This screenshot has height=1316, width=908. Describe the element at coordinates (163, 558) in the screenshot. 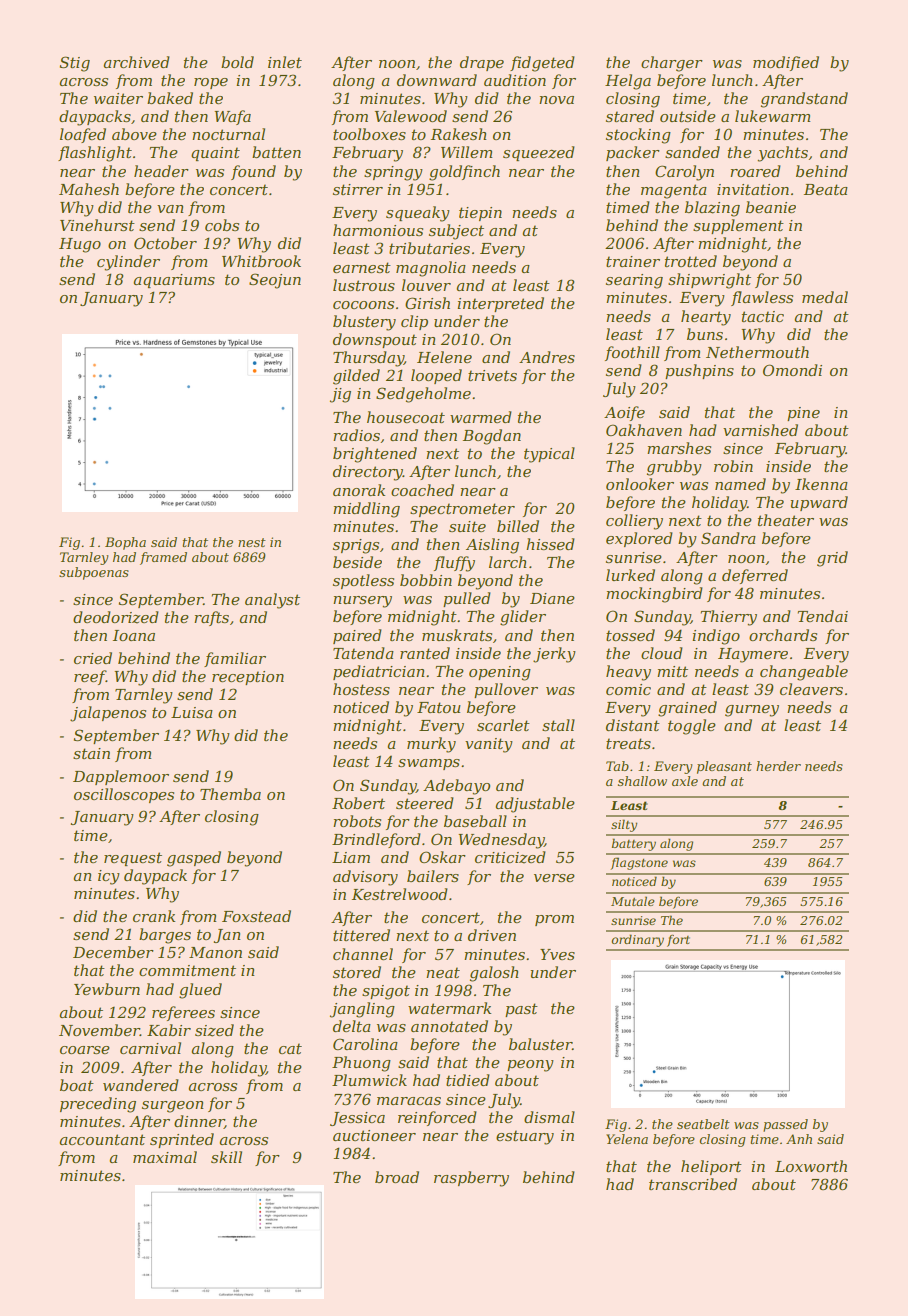

I see `framed` at that location.
